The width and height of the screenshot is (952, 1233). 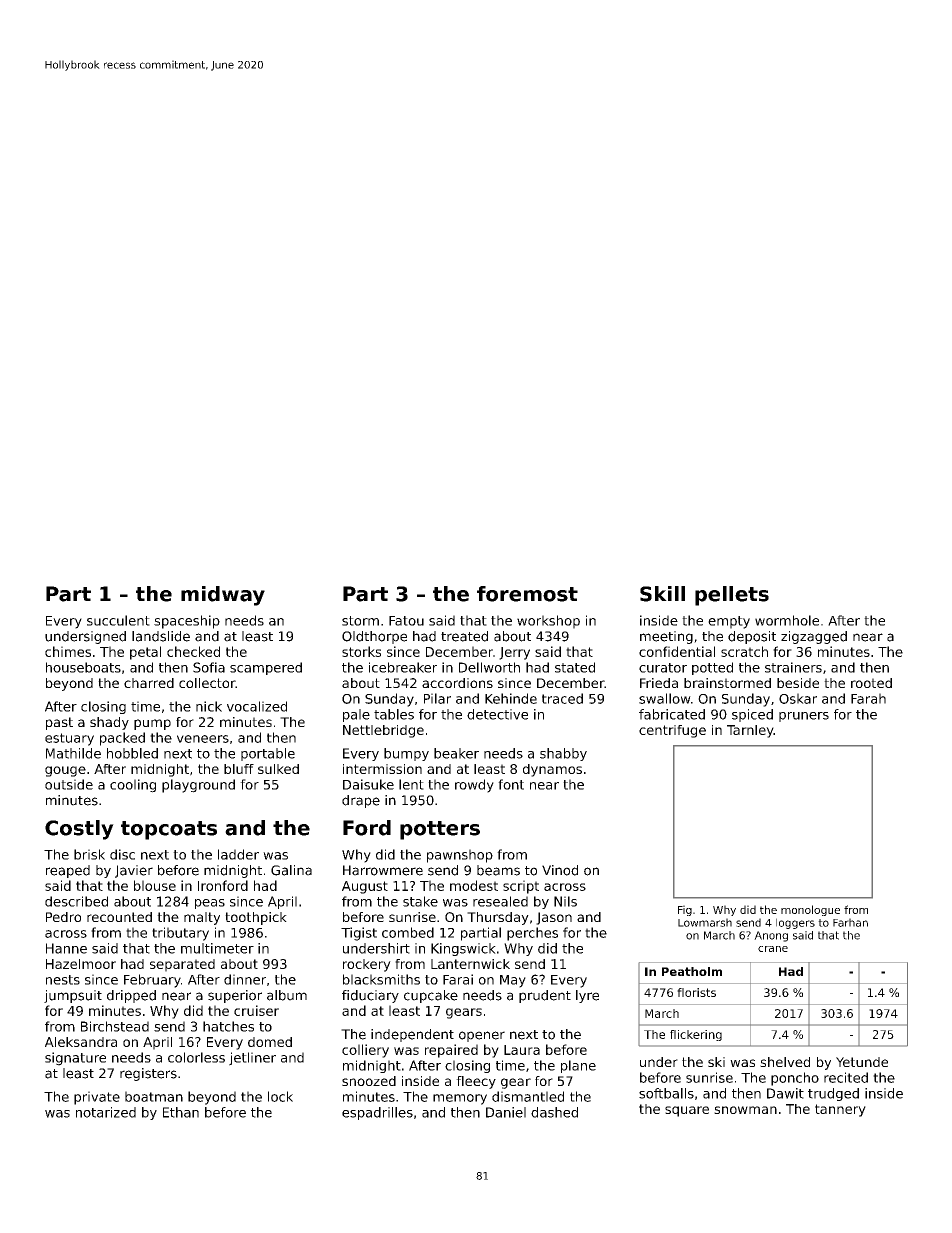 I want to click on checked, so click(x=193, y=651).
